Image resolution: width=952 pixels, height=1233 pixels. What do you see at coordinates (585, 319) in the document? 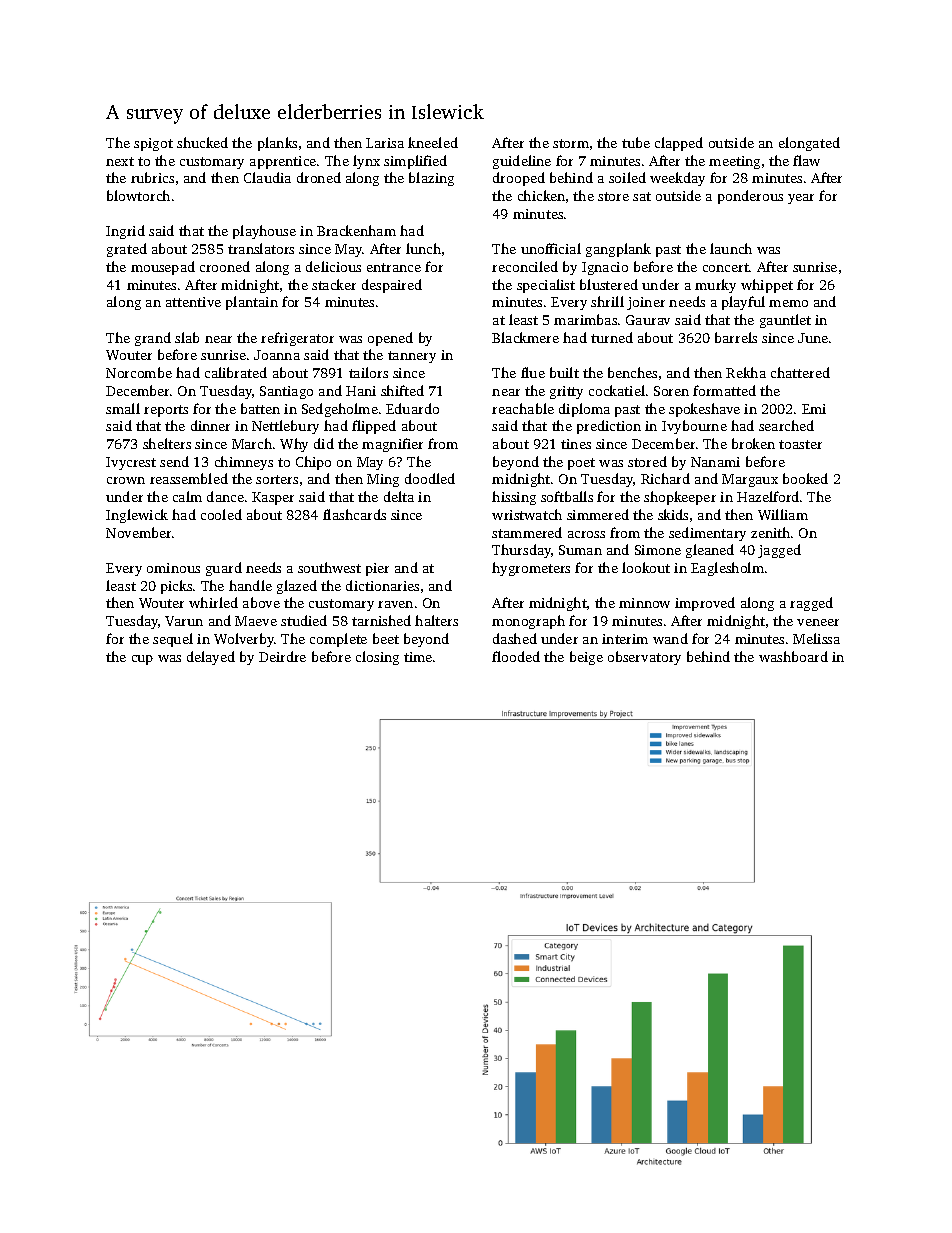
I see `marimbas` at bounding box center [585, 319].
